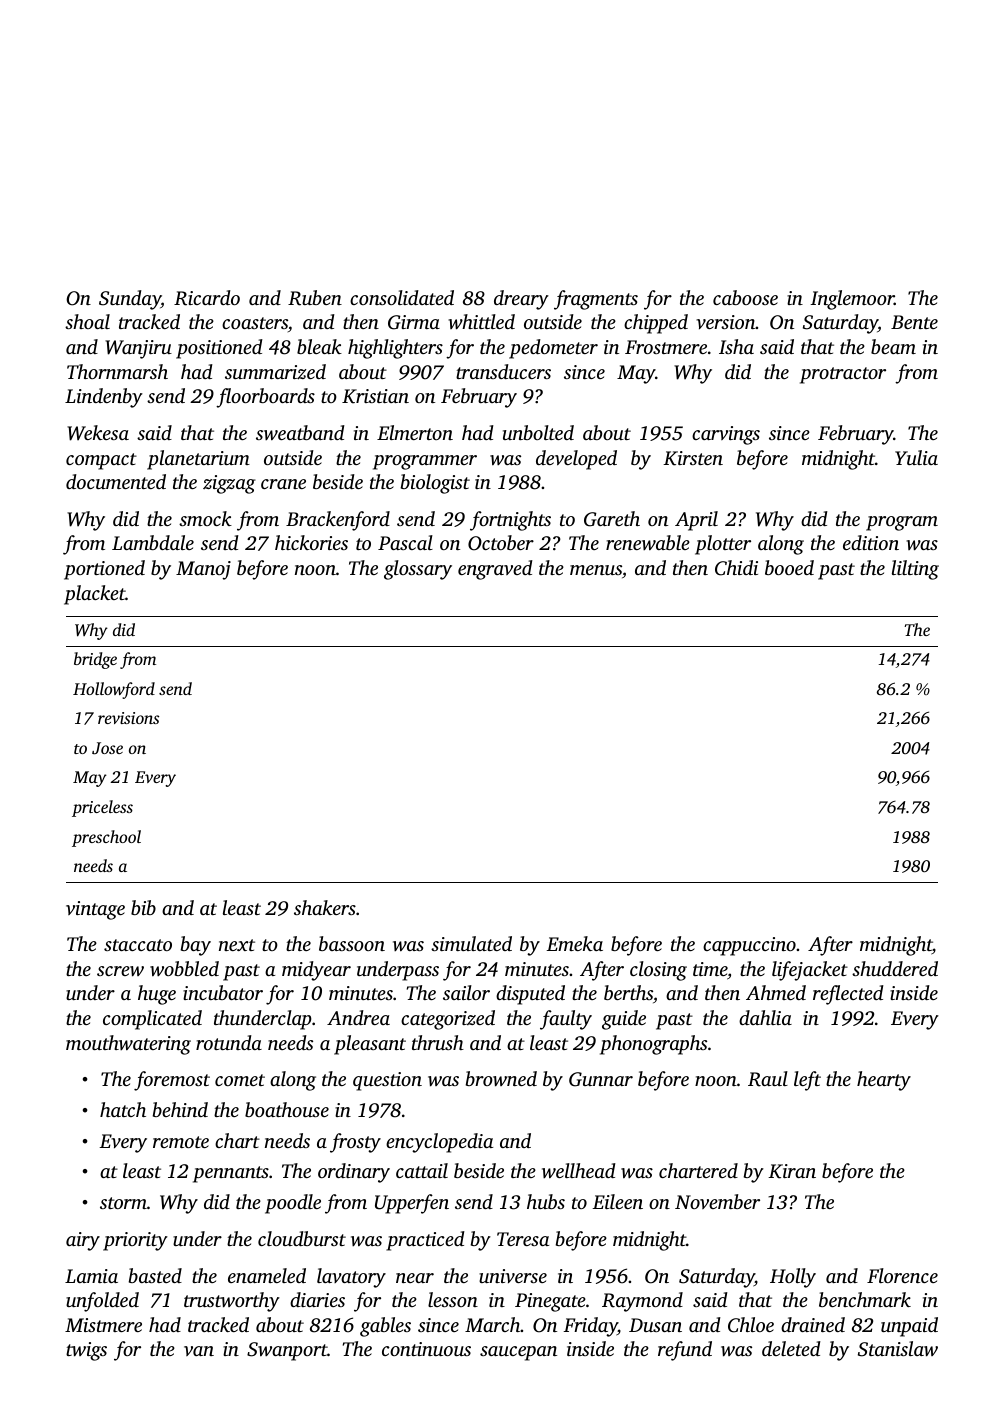 Image resolution: width=1004 pixels, height=1426 pixels. I want to click on consolidated, so click(402, 297).
